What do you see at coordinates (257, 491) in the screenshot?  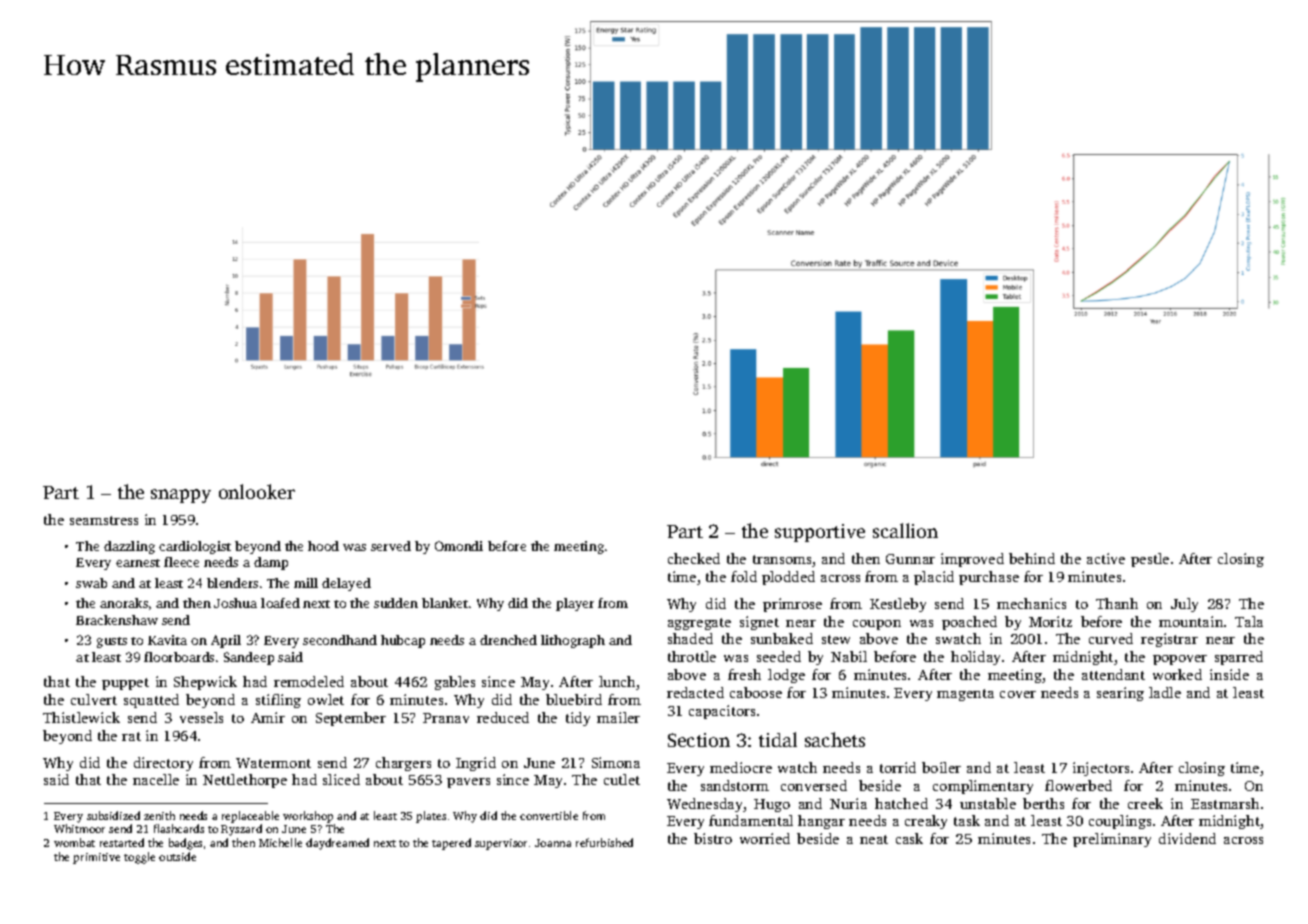 I see `onlooker` at bounding box center [257, 491].
